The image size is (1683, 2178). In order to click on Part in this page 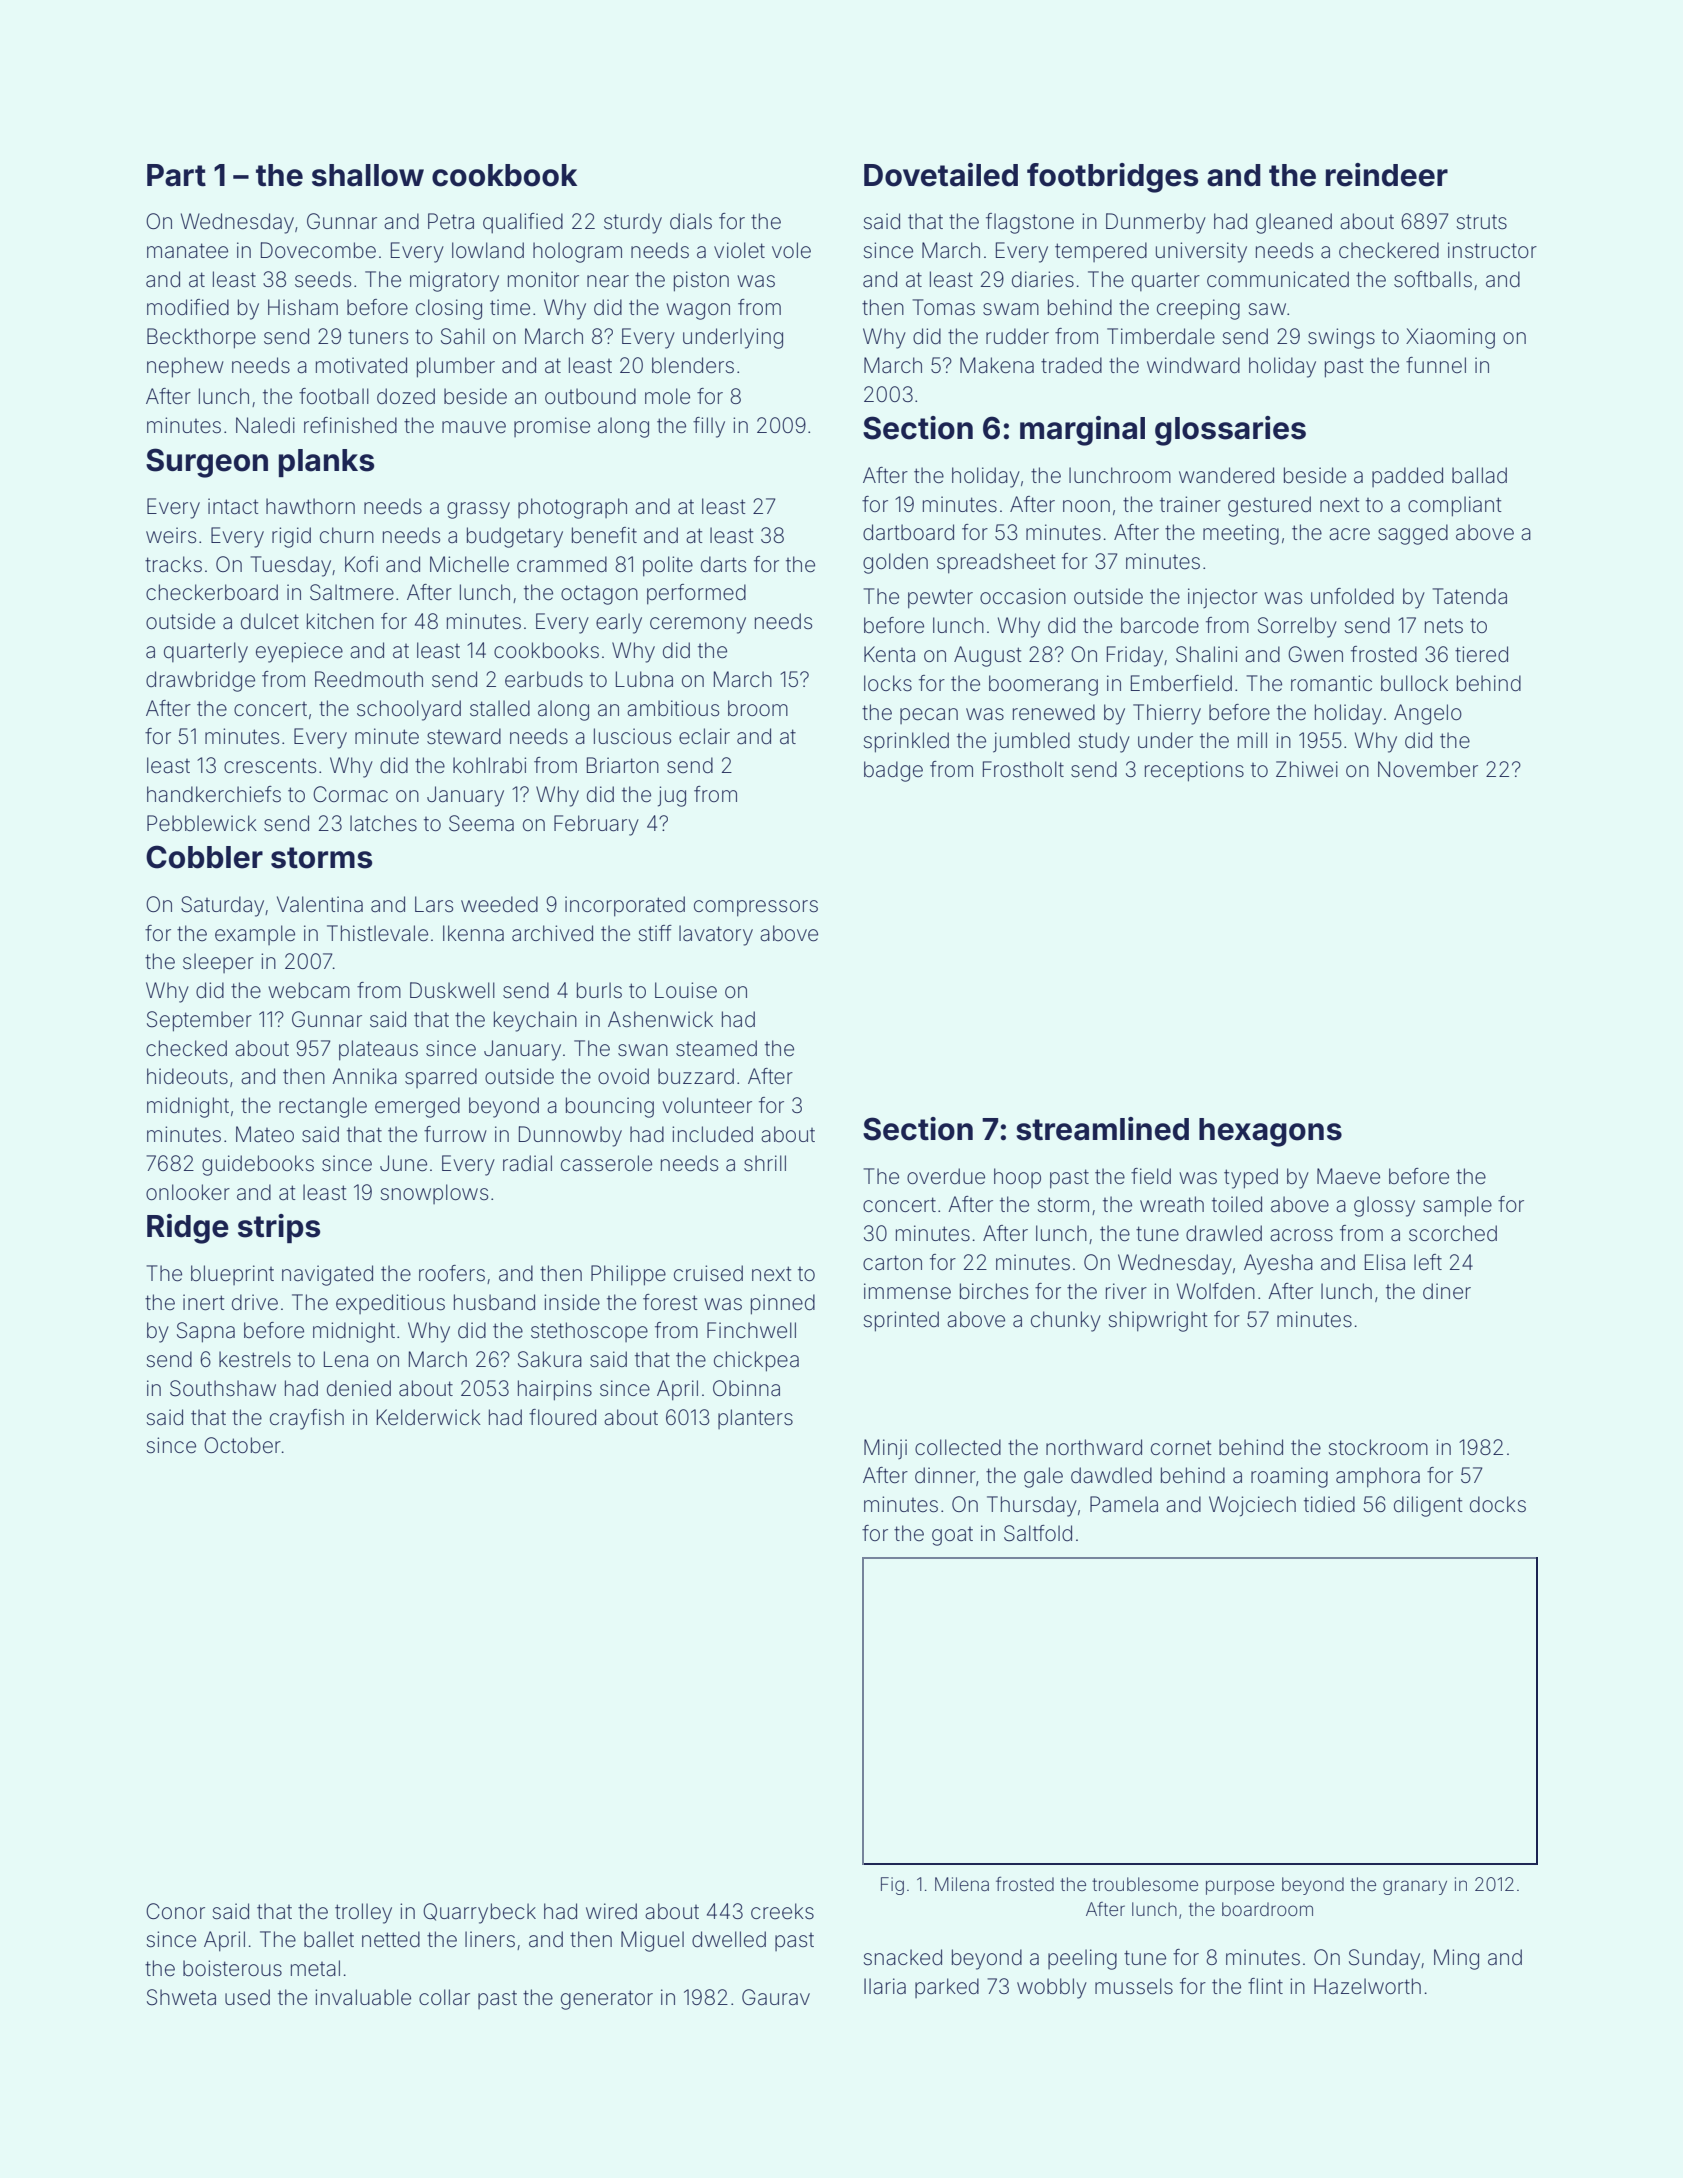, I will do `click(176, 175)`.
